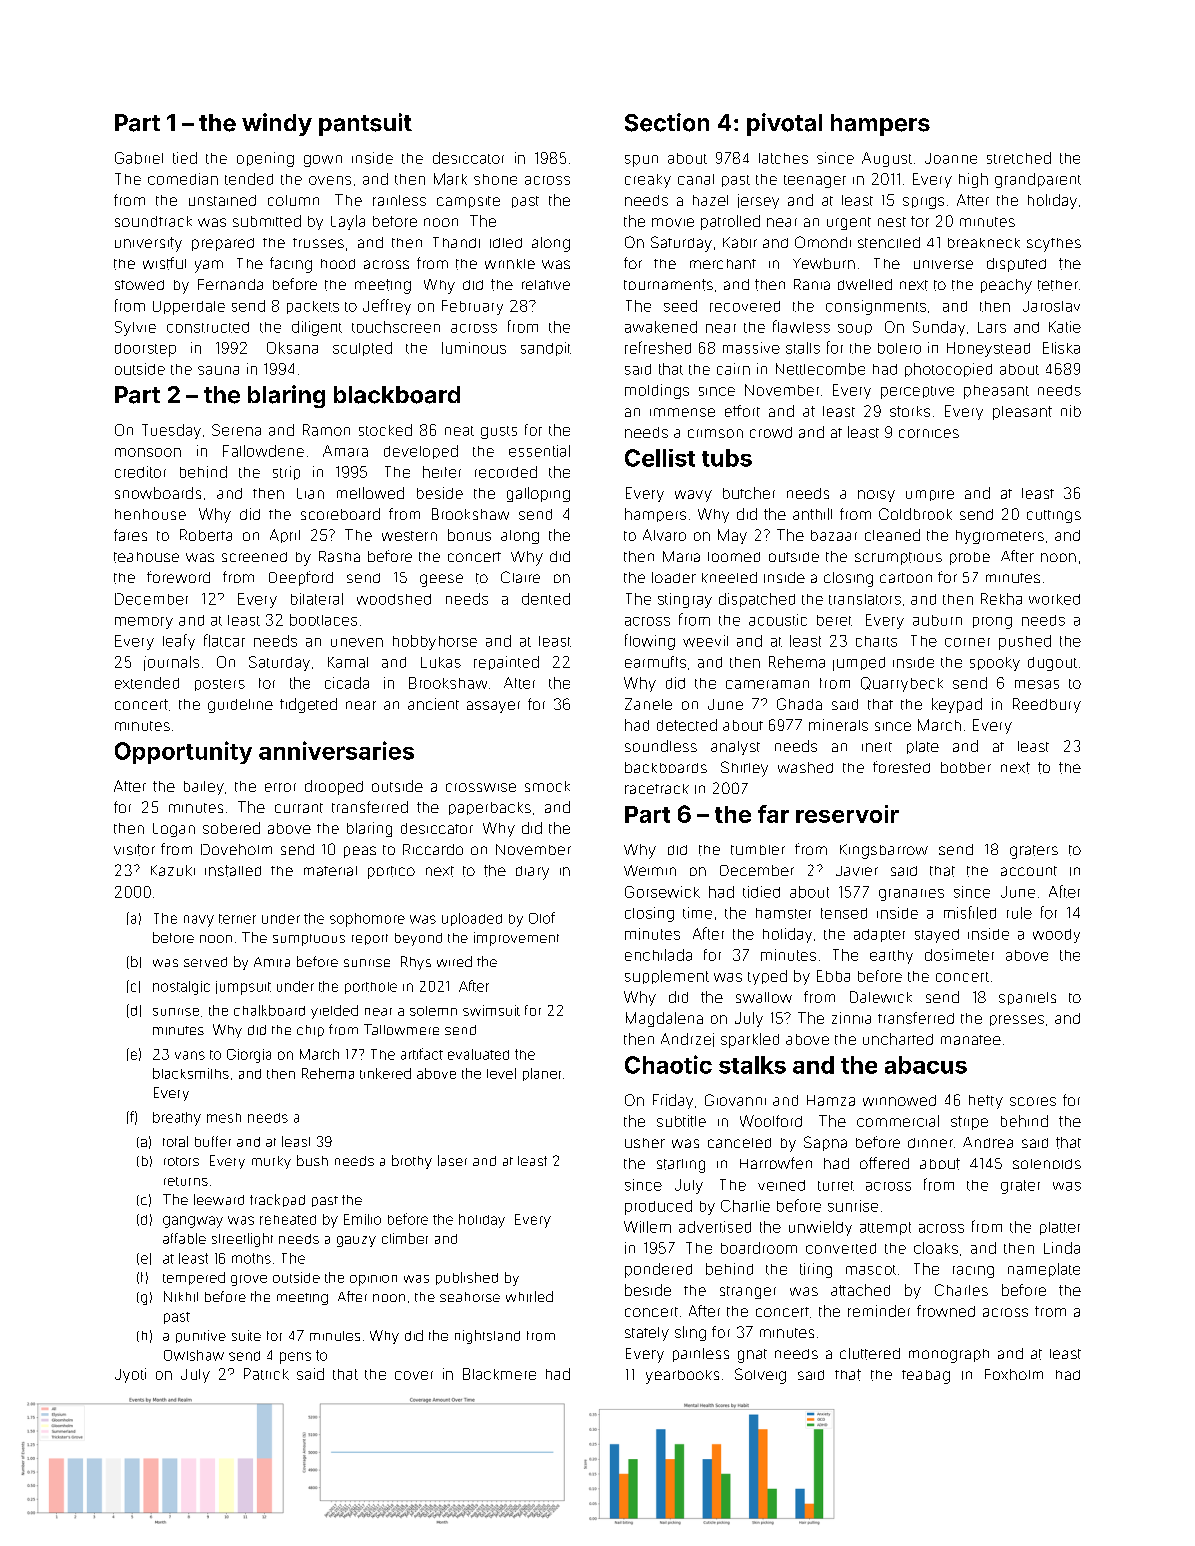 This screenshot has width=1195, height=1546. I want to click on Joanne, so click(951, 158).
